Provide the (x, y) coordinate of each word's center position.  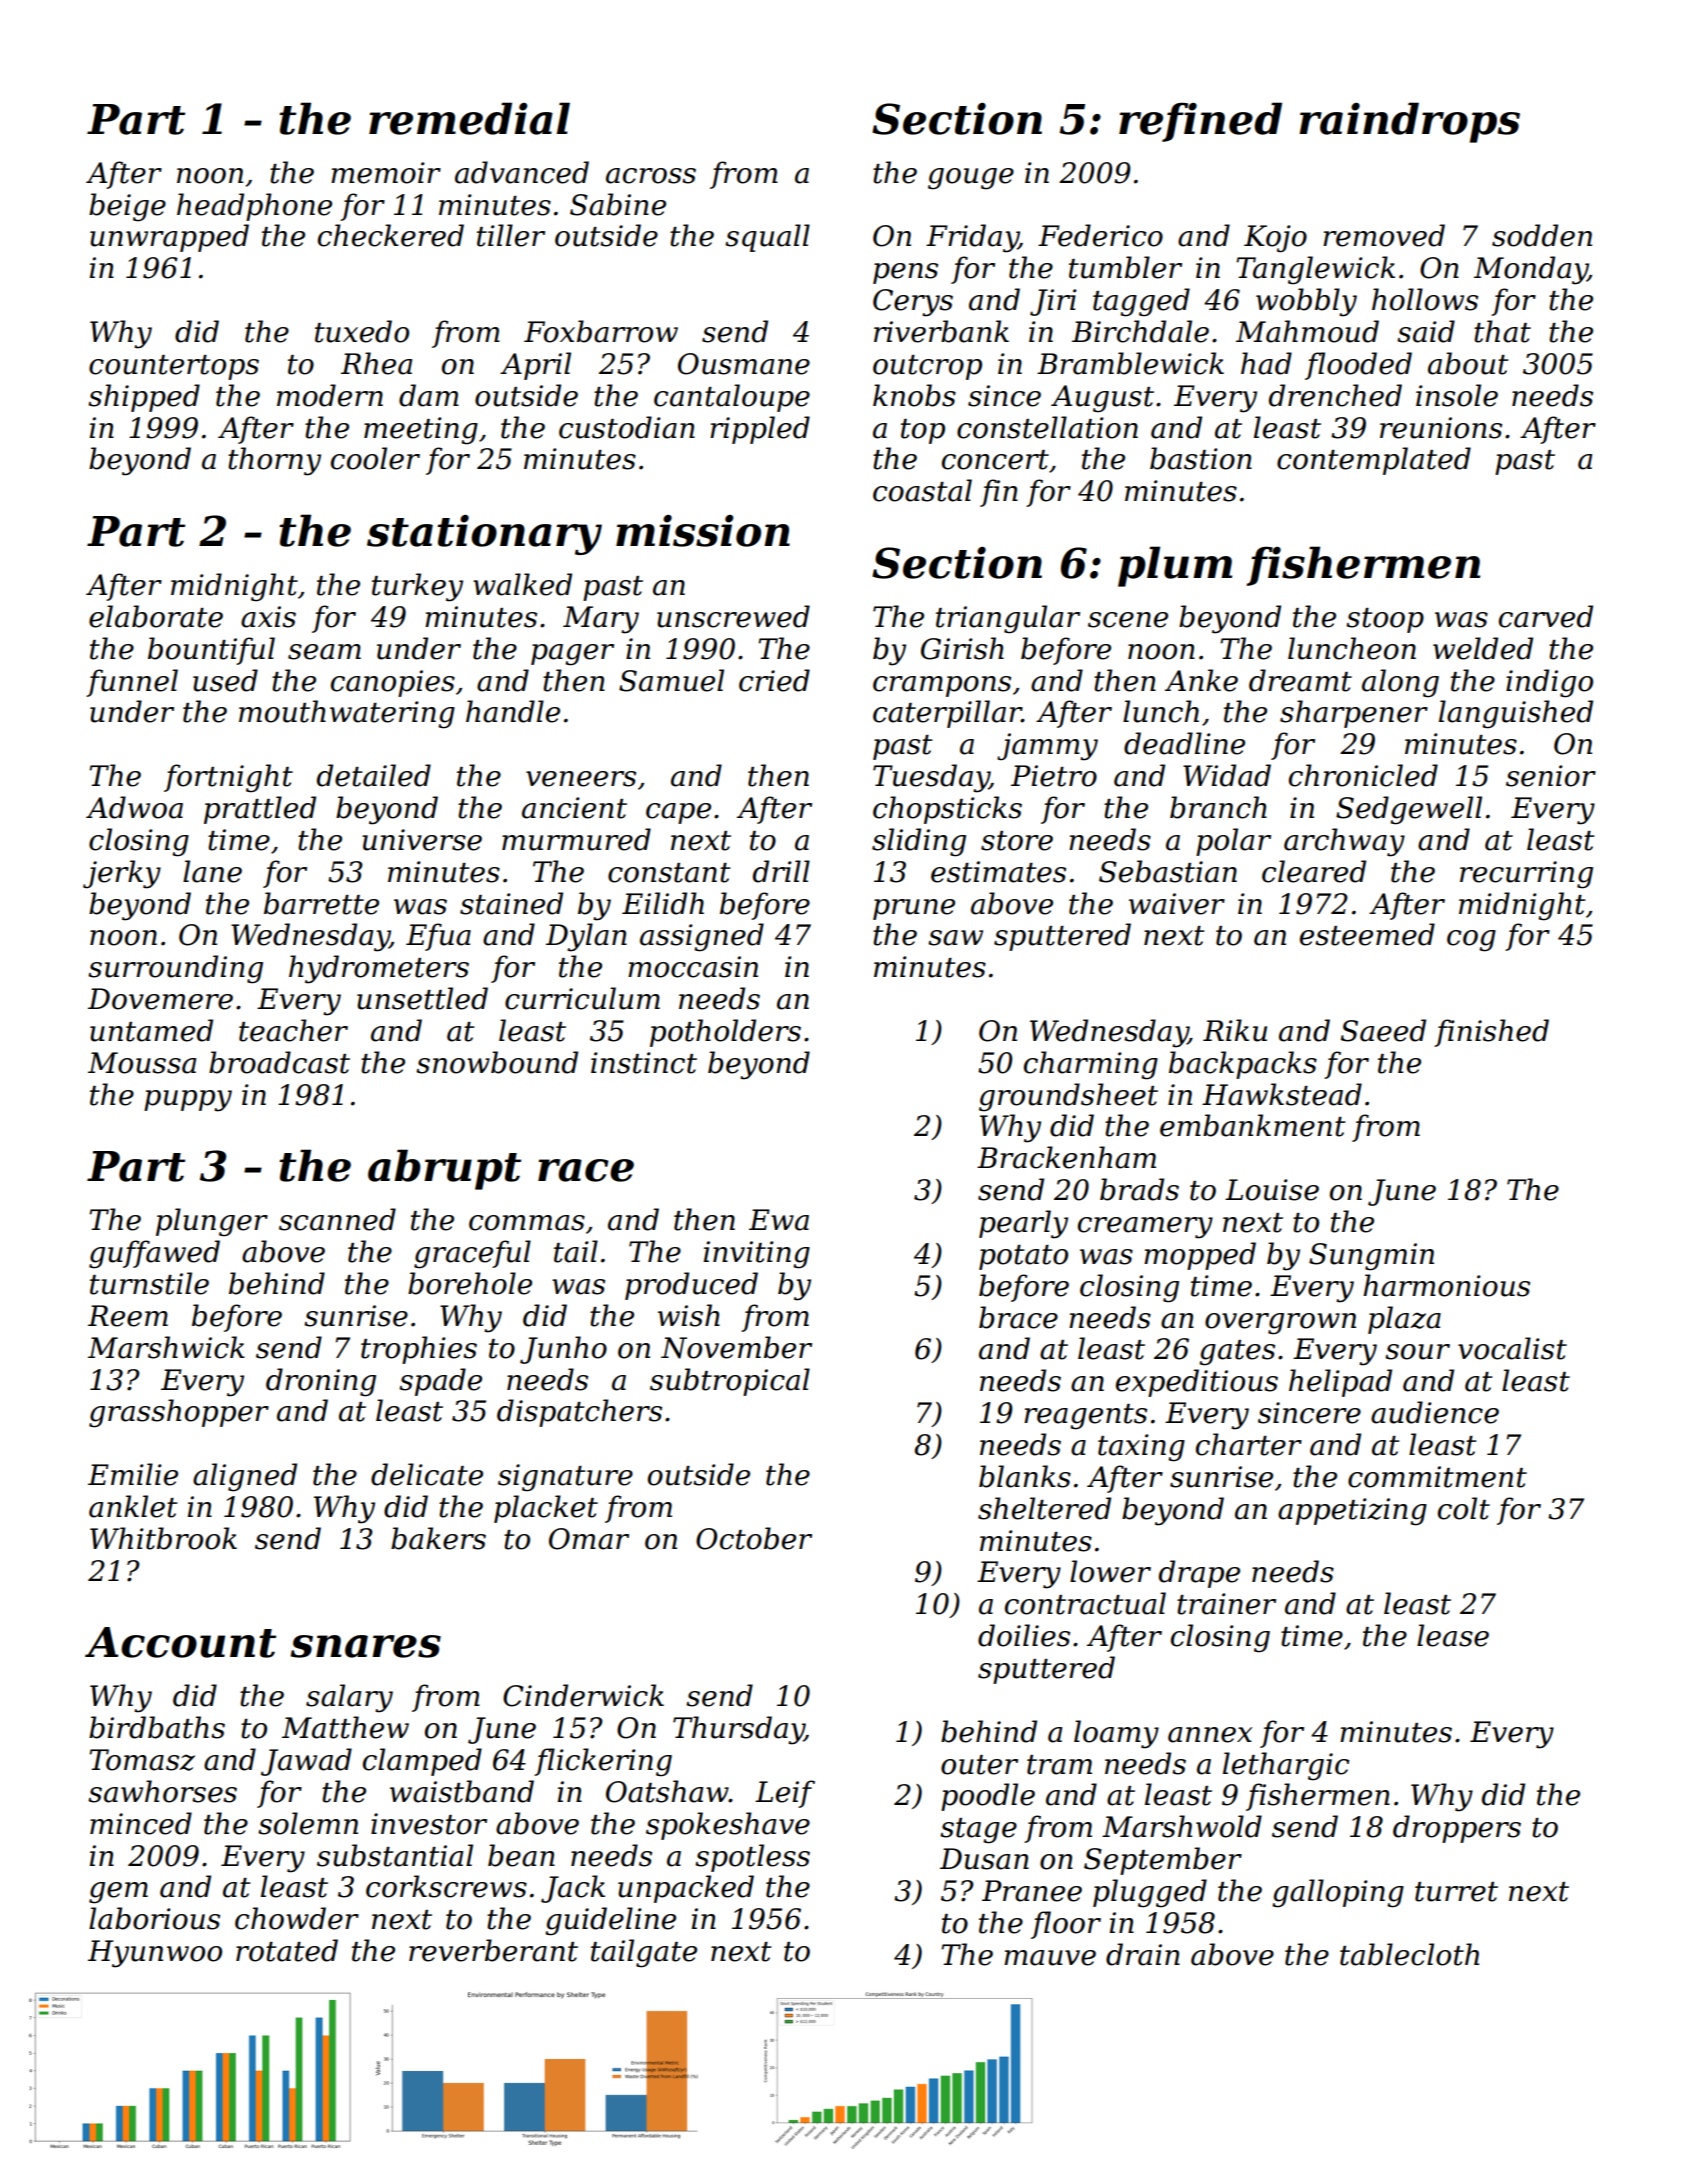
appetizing (1352, 1512)
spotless (752, 1858)
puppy (188, 1101)
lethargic (1286, 1766)
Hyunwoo (155, 1954)
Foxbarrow (601, 331)
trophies (419, 1350)
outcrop (927, 367)
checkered (391, 235)
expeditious (1197, 1383)
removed (1384, 235)
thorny (274, 461)
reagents (1085, 1417)
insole (1457, 395)
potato (1023, 1257)
